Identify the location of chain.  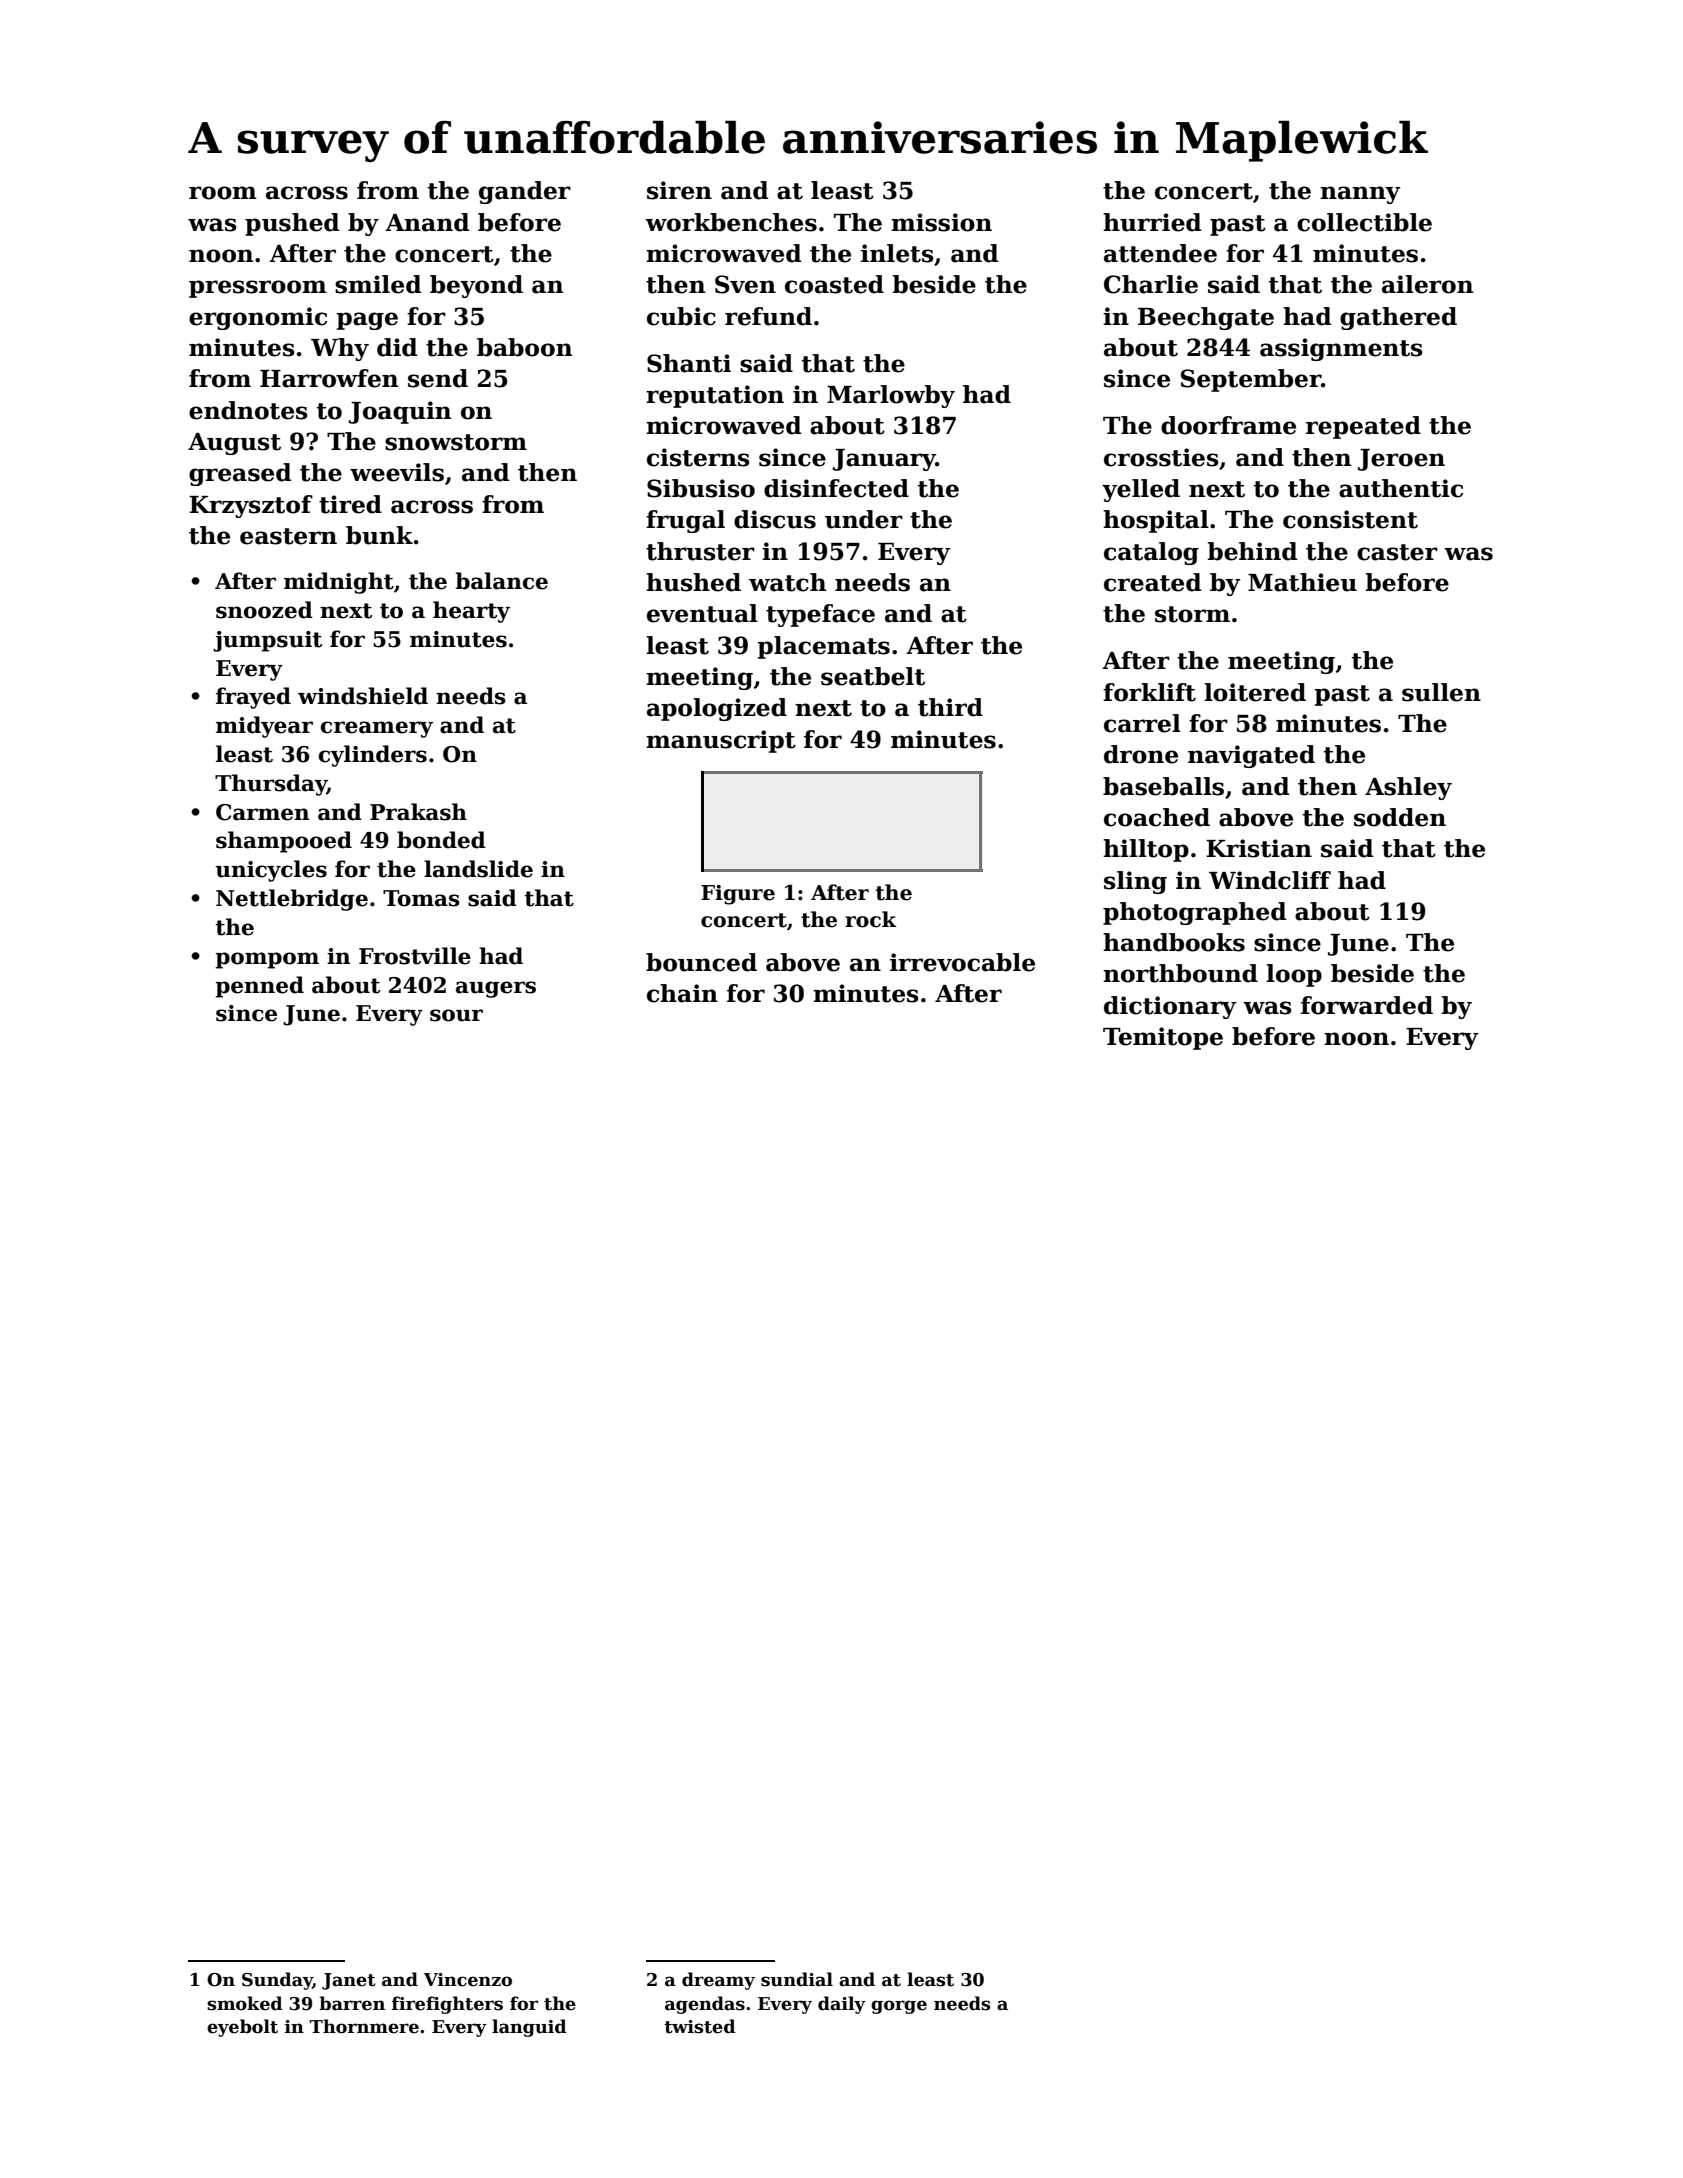
(682, 993).
